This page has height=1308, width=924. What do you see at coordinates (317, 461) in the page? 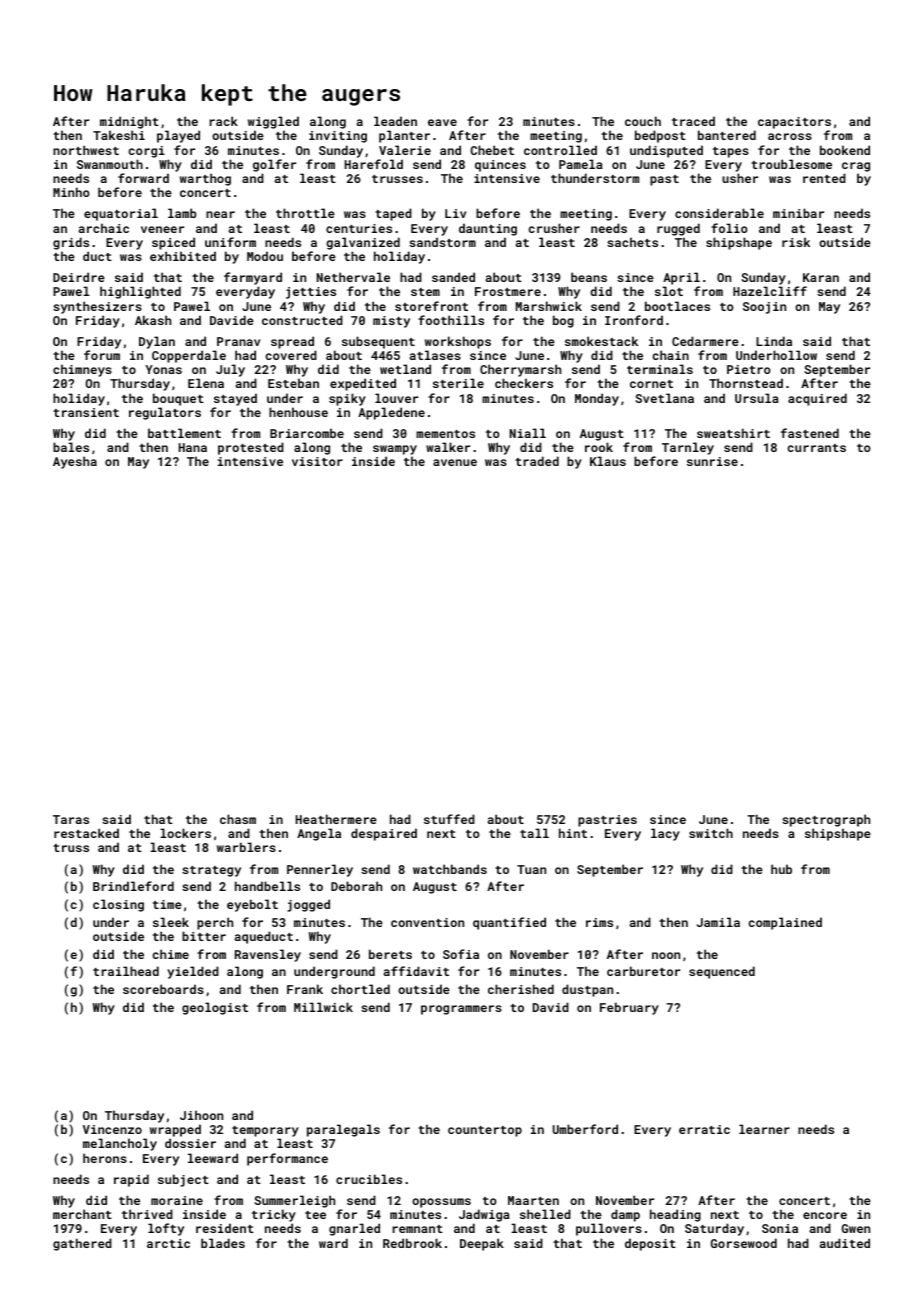
I see `visitor` at bounding box center [317, 461].
